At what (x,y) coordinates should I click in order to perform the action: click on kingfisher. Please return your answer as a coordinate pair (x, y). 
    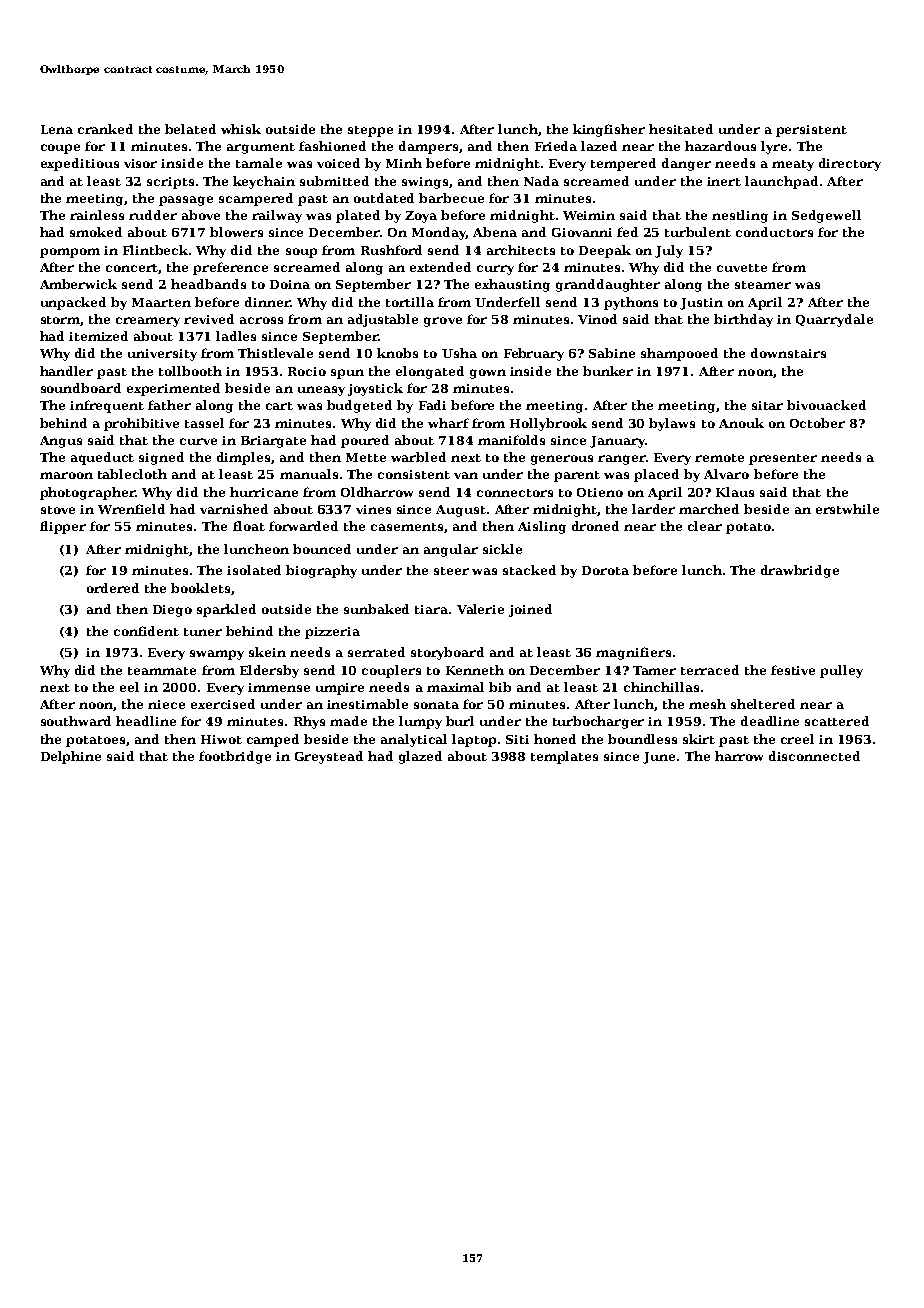
    Looking at the image, I should click on (609, 130).
